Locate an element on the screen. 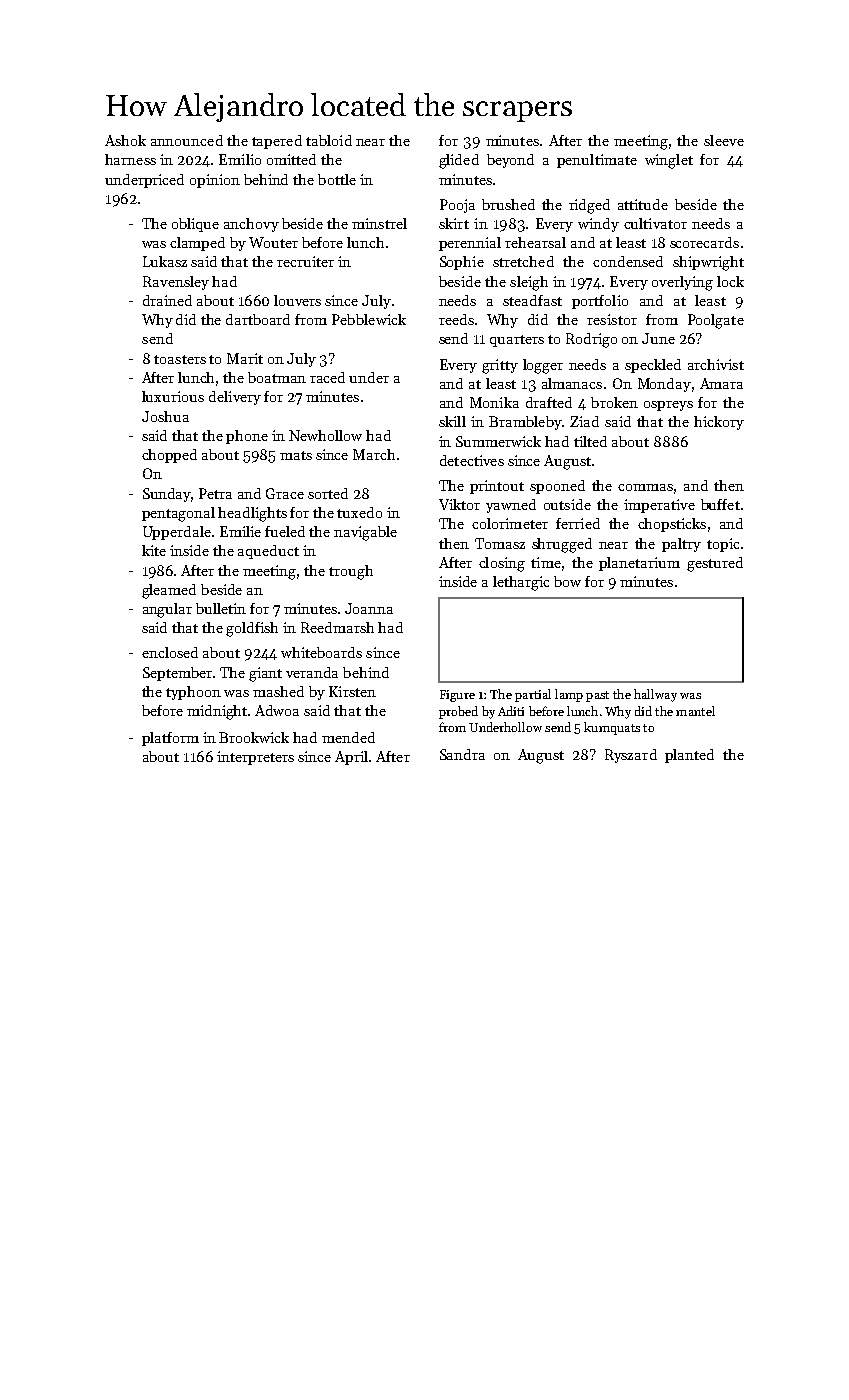  Wouter is located at coordinates (273, 242).
